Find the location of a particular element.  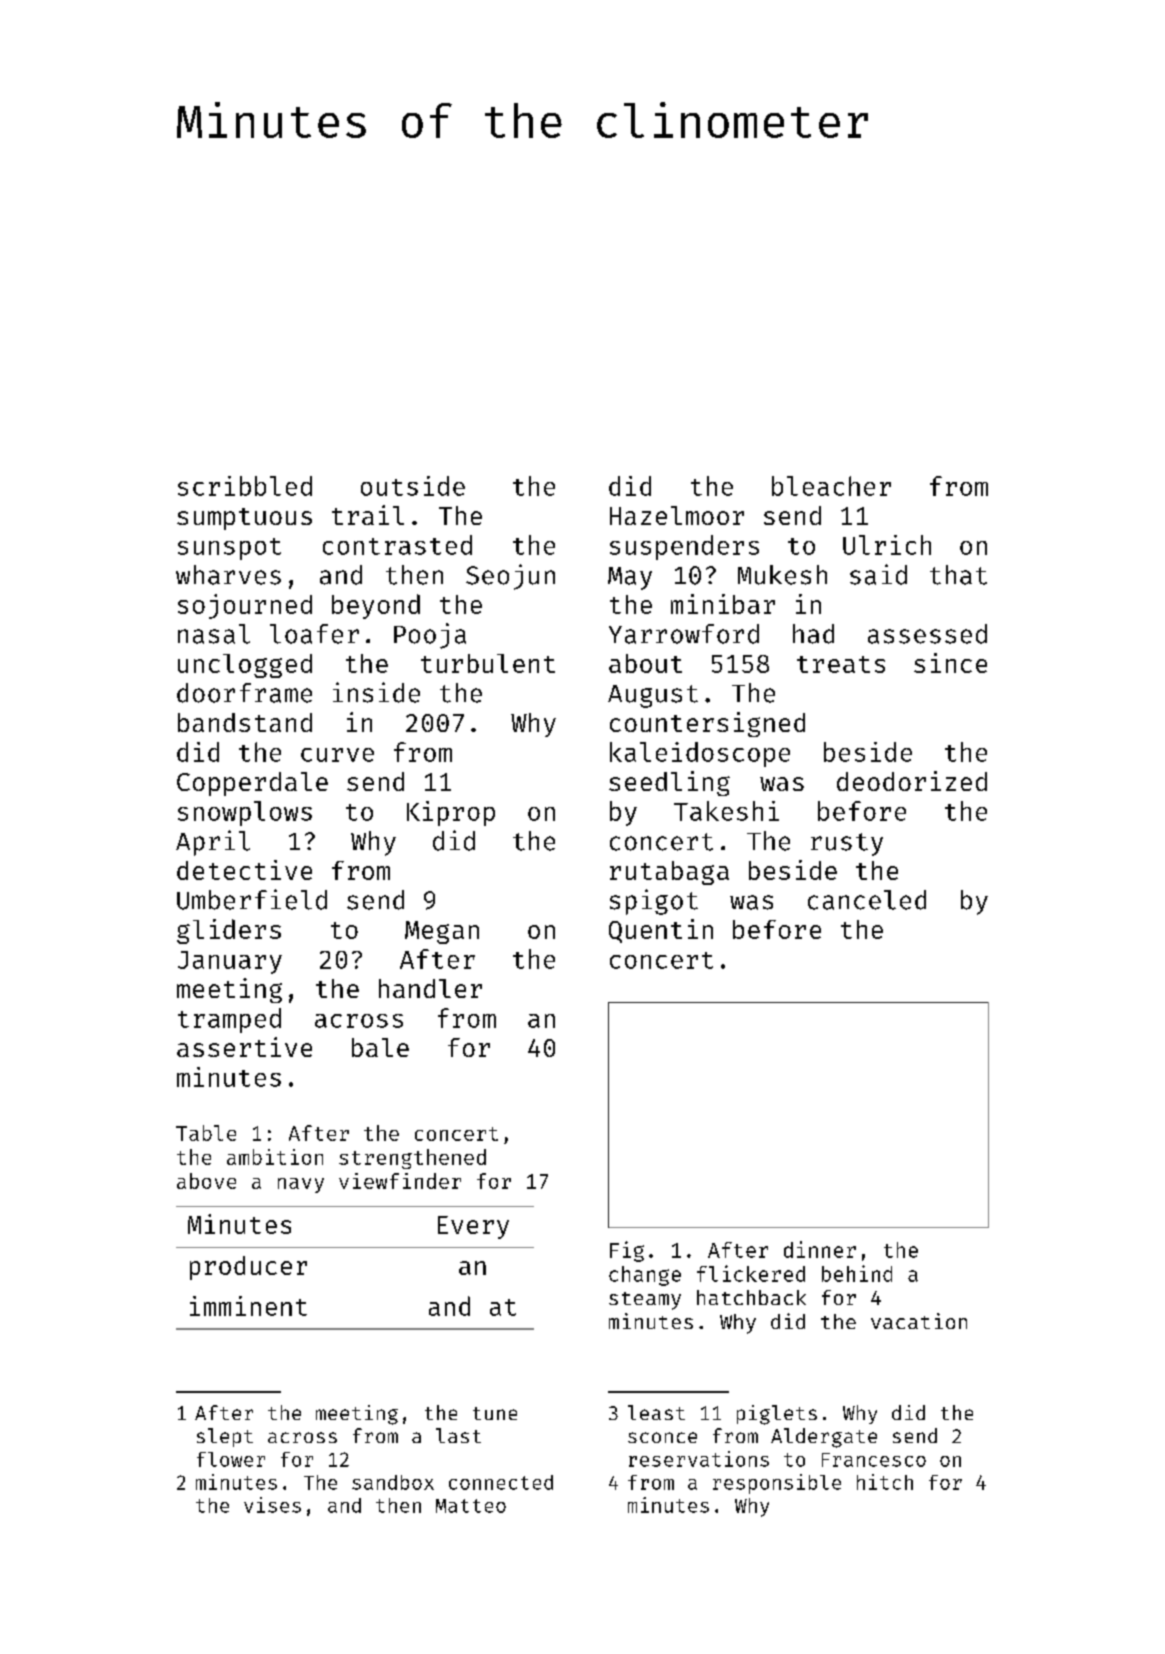

spigot is located at coordinates (654, 902).
